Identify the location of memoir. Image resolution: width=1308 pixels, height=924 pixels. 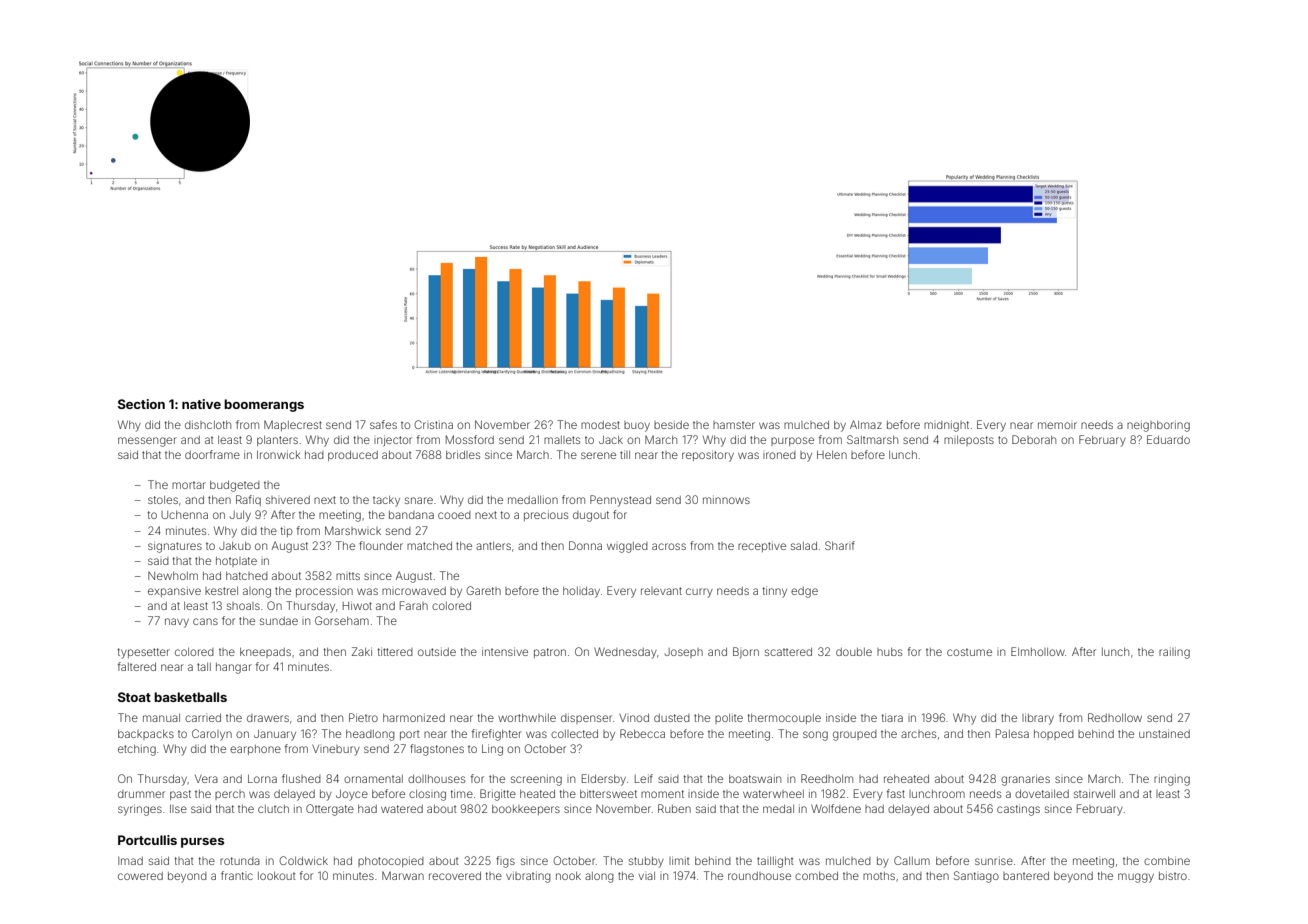
(1057, 425).
